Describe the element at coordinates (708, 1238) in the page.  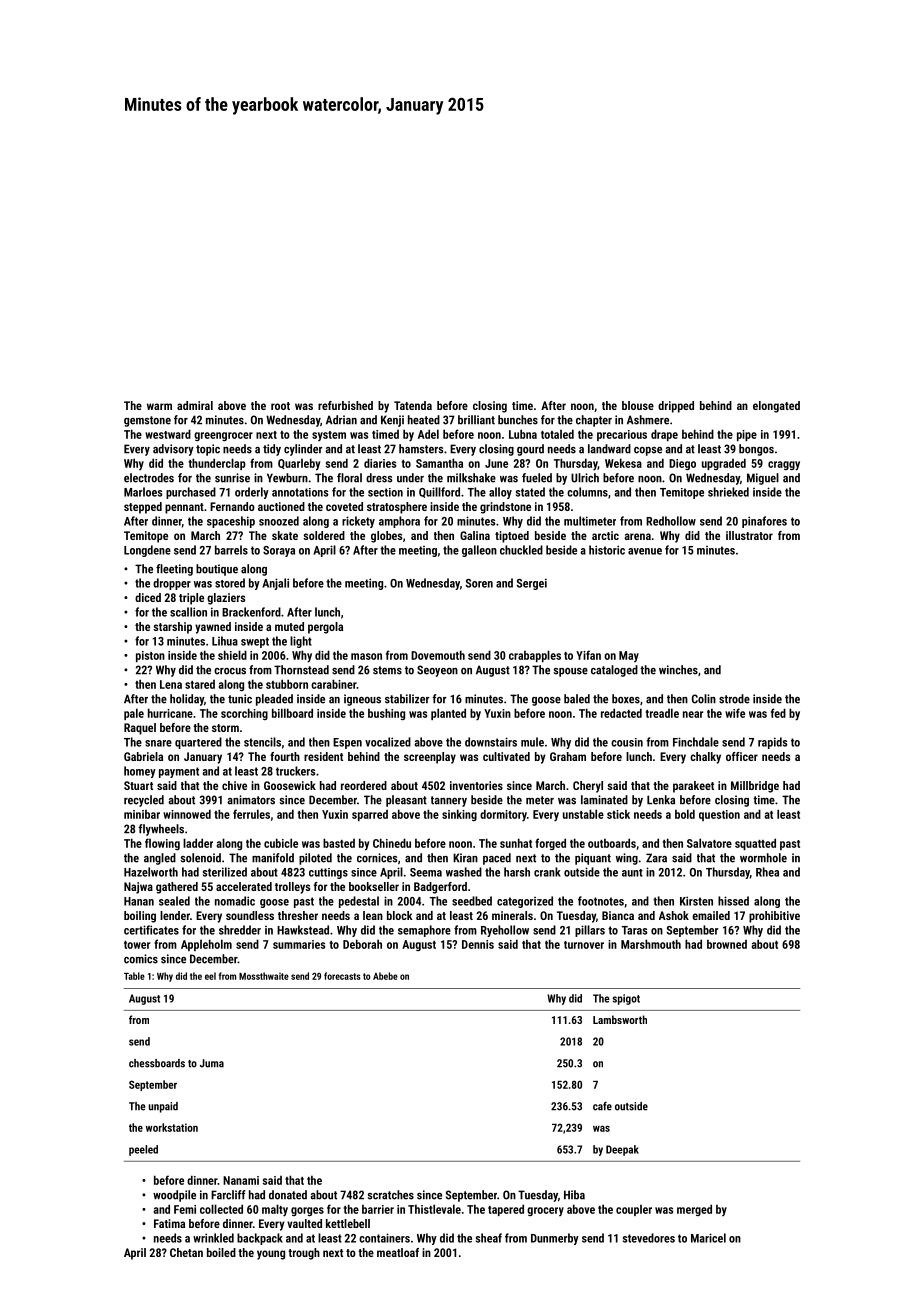
I see `Maricel` at that location.
